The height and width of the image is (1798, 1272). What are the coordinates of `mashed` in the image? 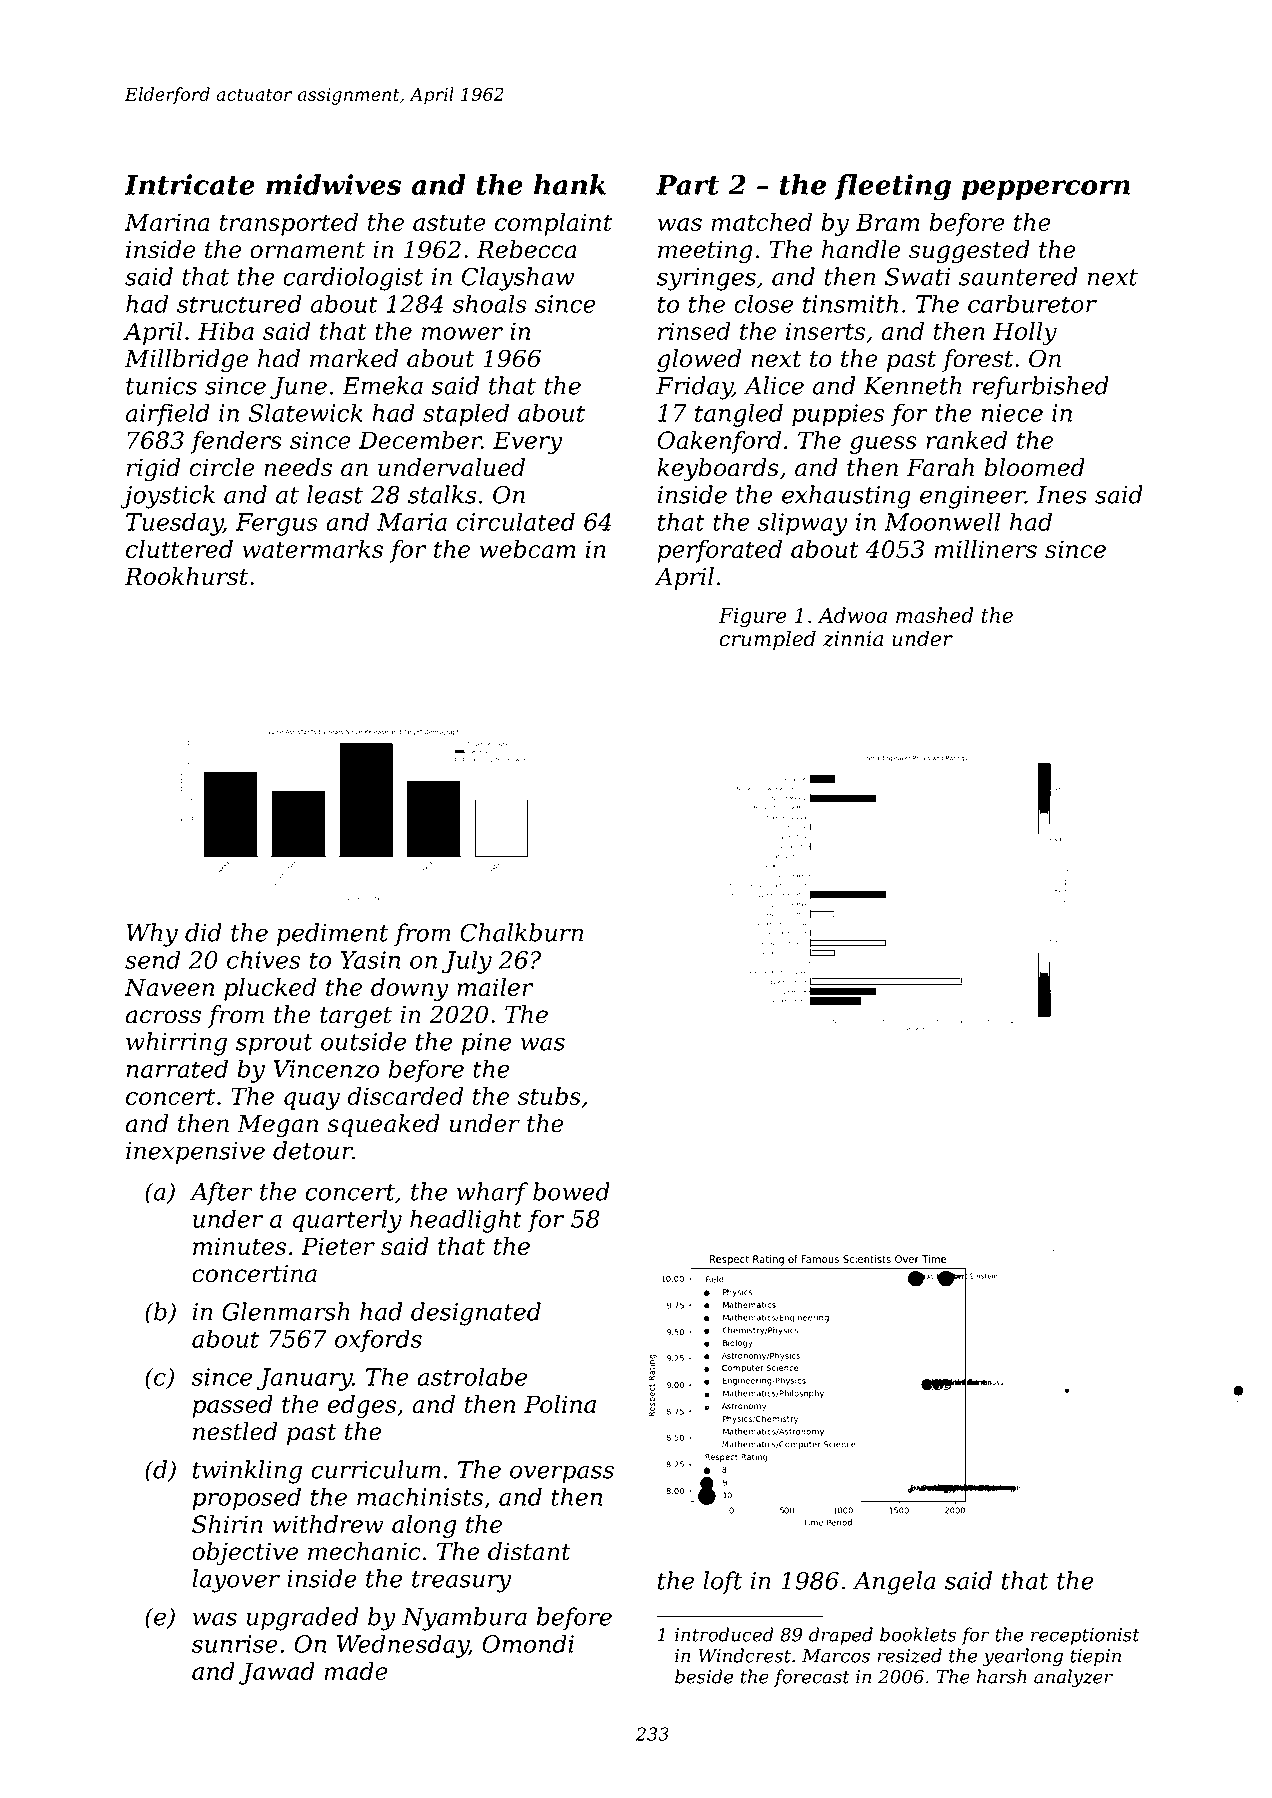 It's located at (934, 615).
